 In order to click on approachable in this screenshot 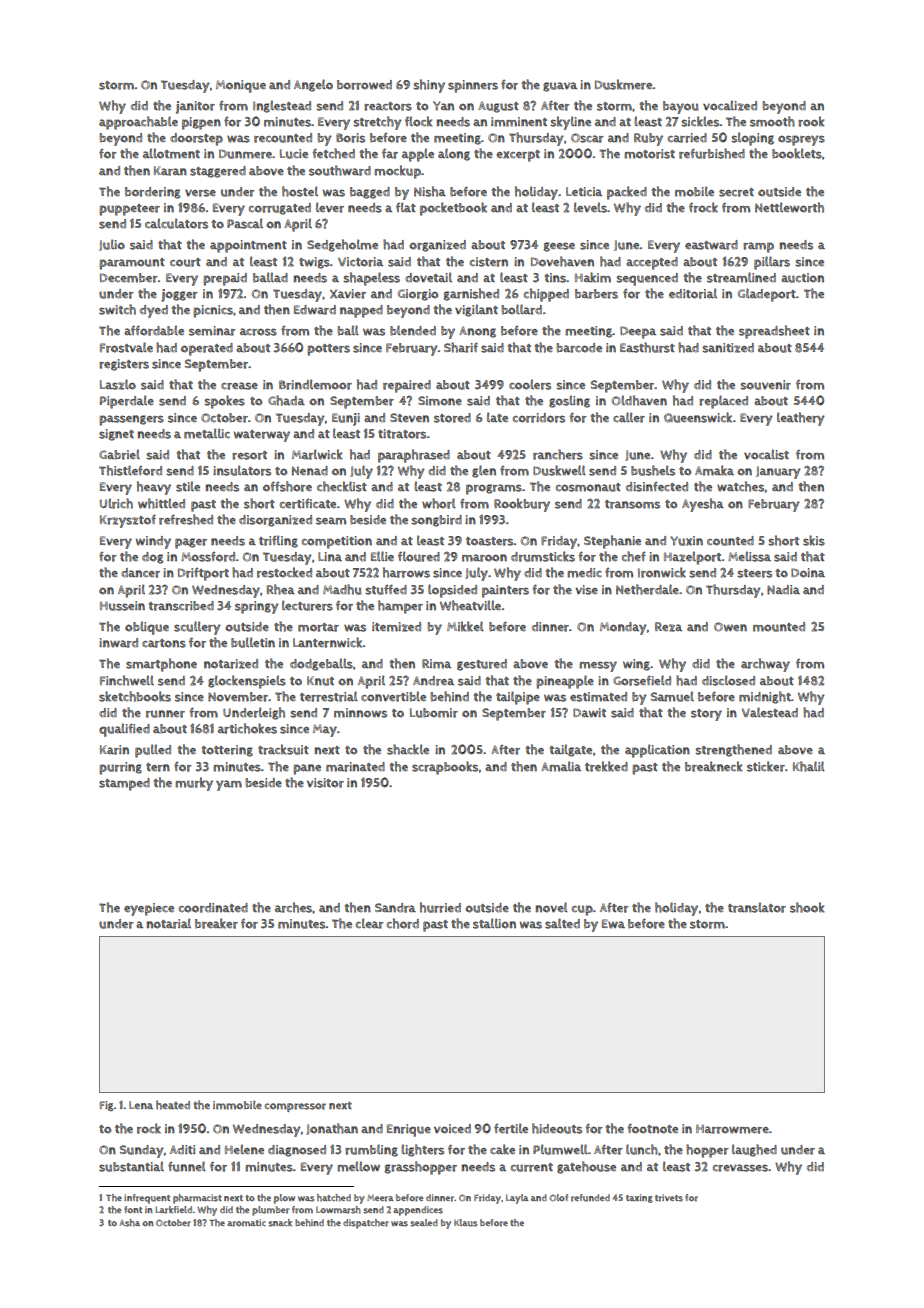, I will do `click(138, 123)`.
